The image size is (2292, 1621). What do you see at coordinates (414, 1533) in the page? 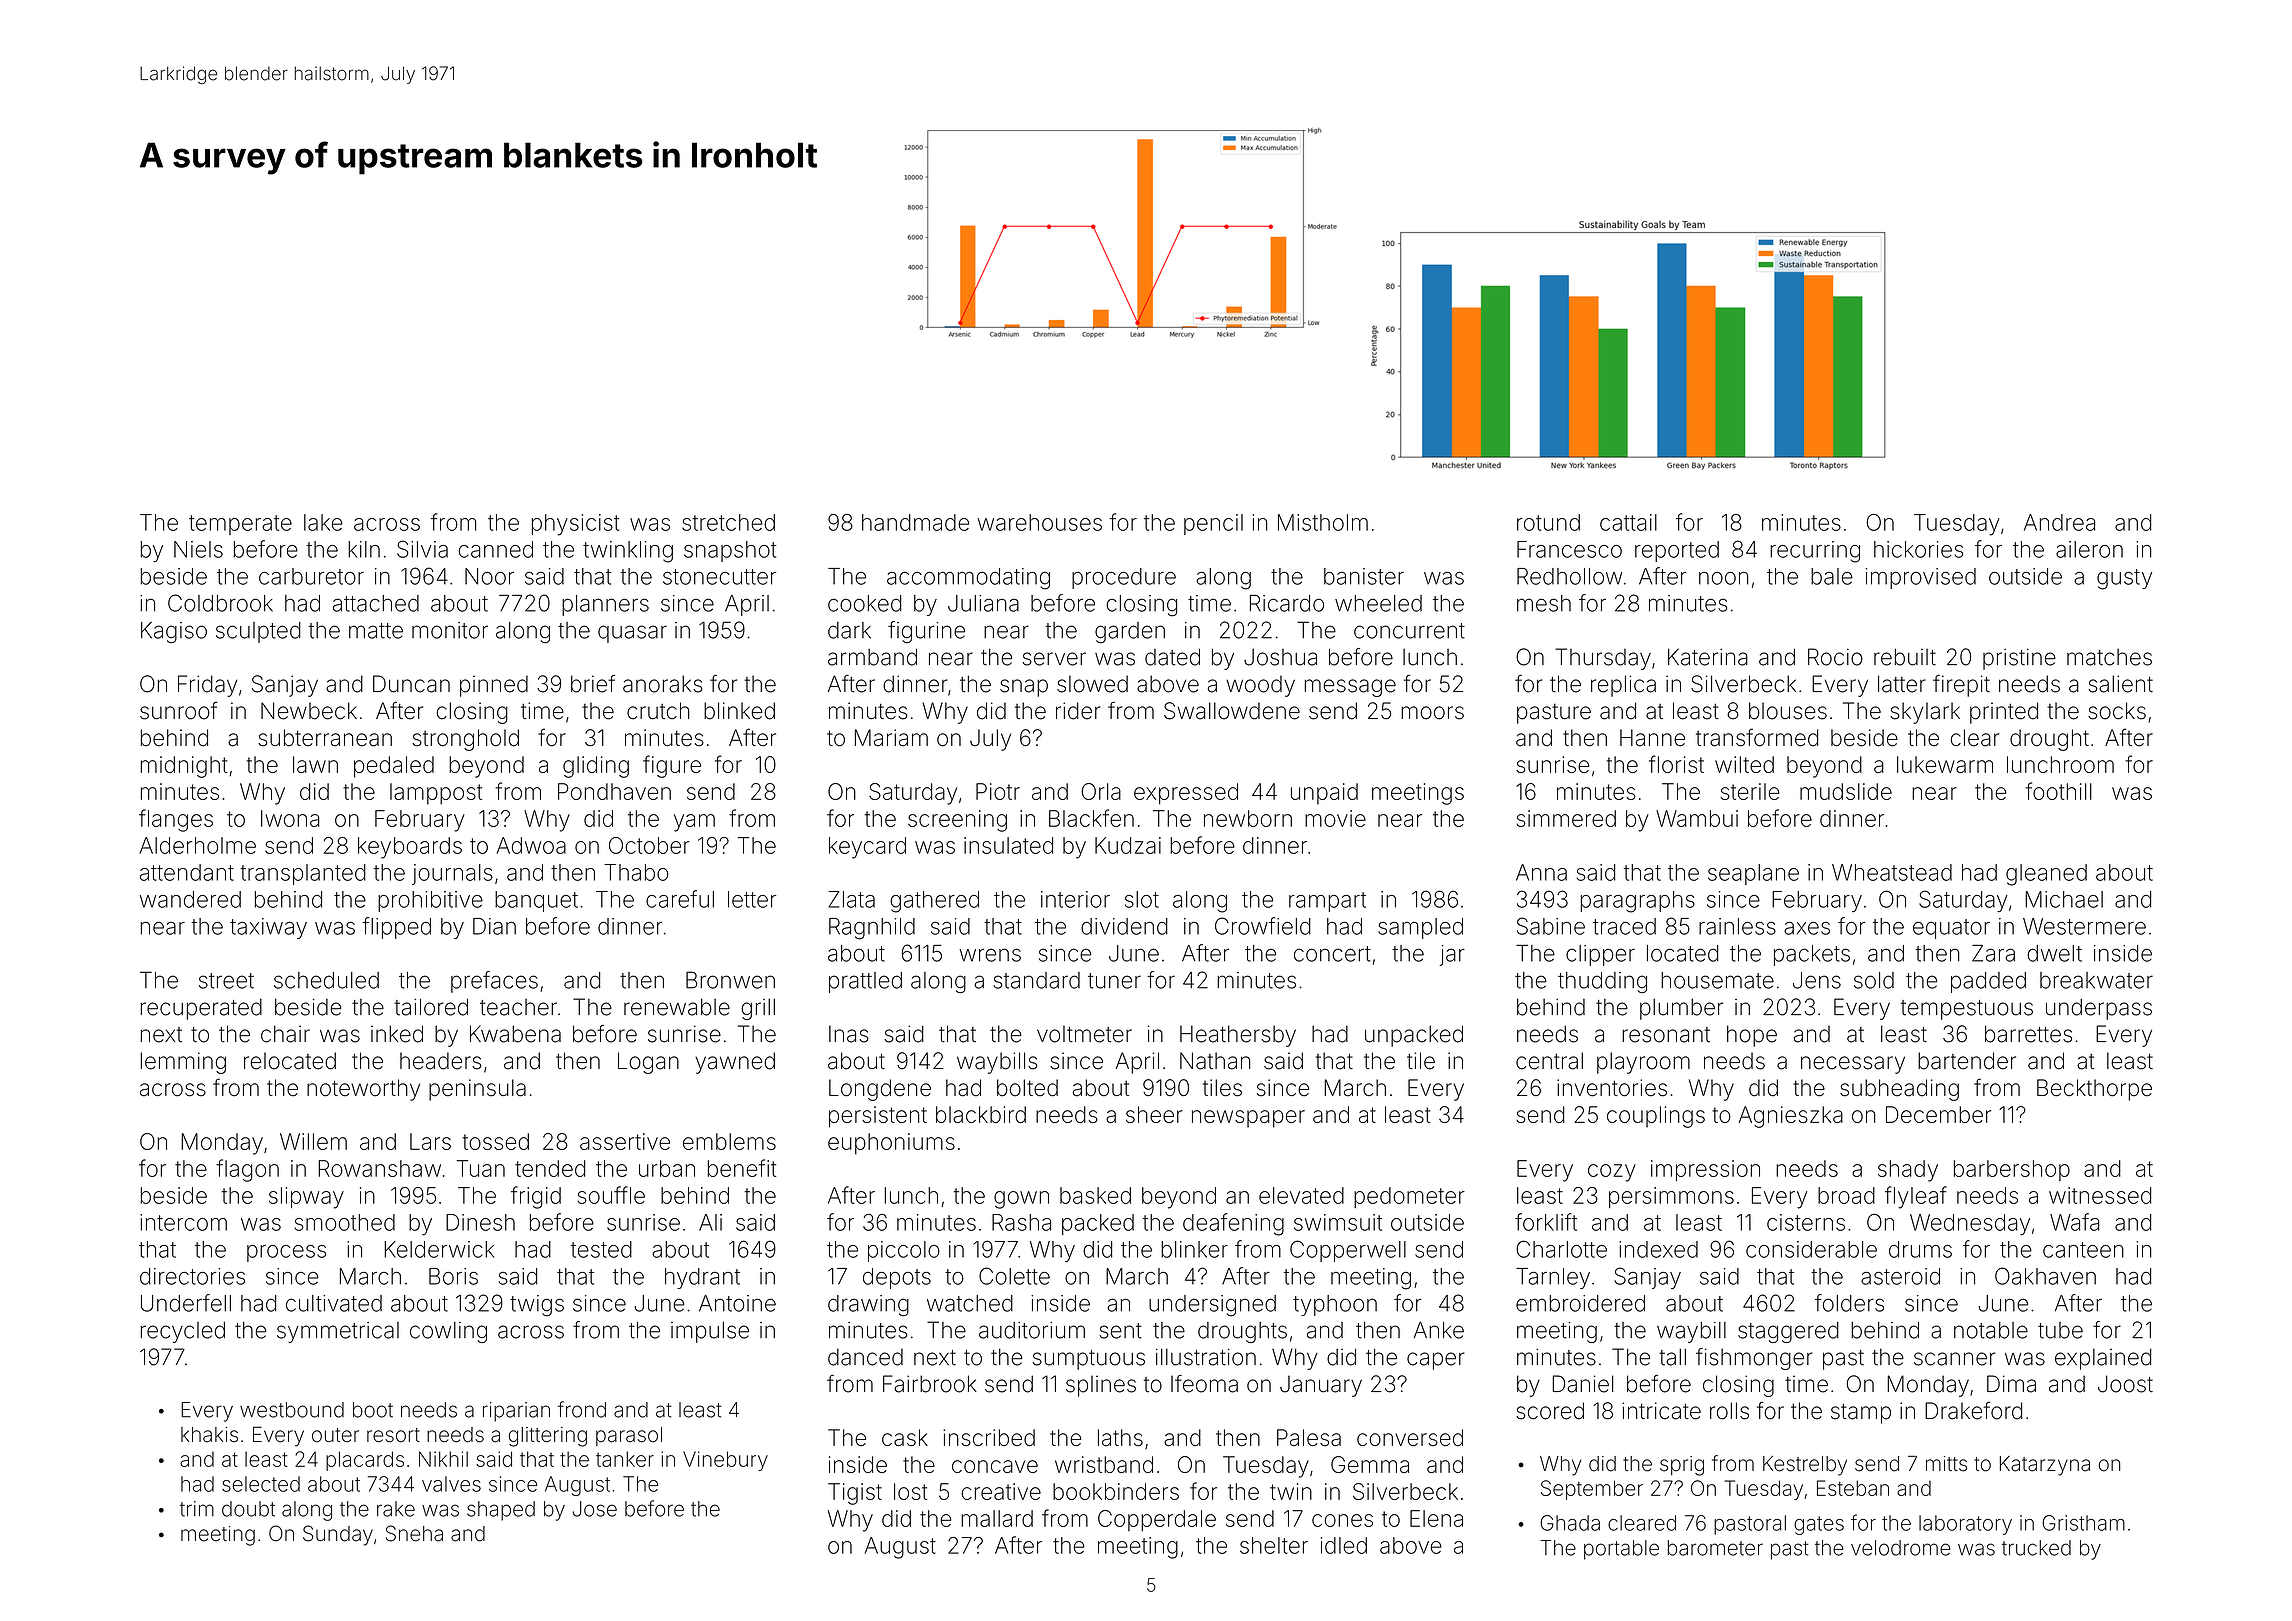
I see `Sneha` at bounding box center [414, 1533].
